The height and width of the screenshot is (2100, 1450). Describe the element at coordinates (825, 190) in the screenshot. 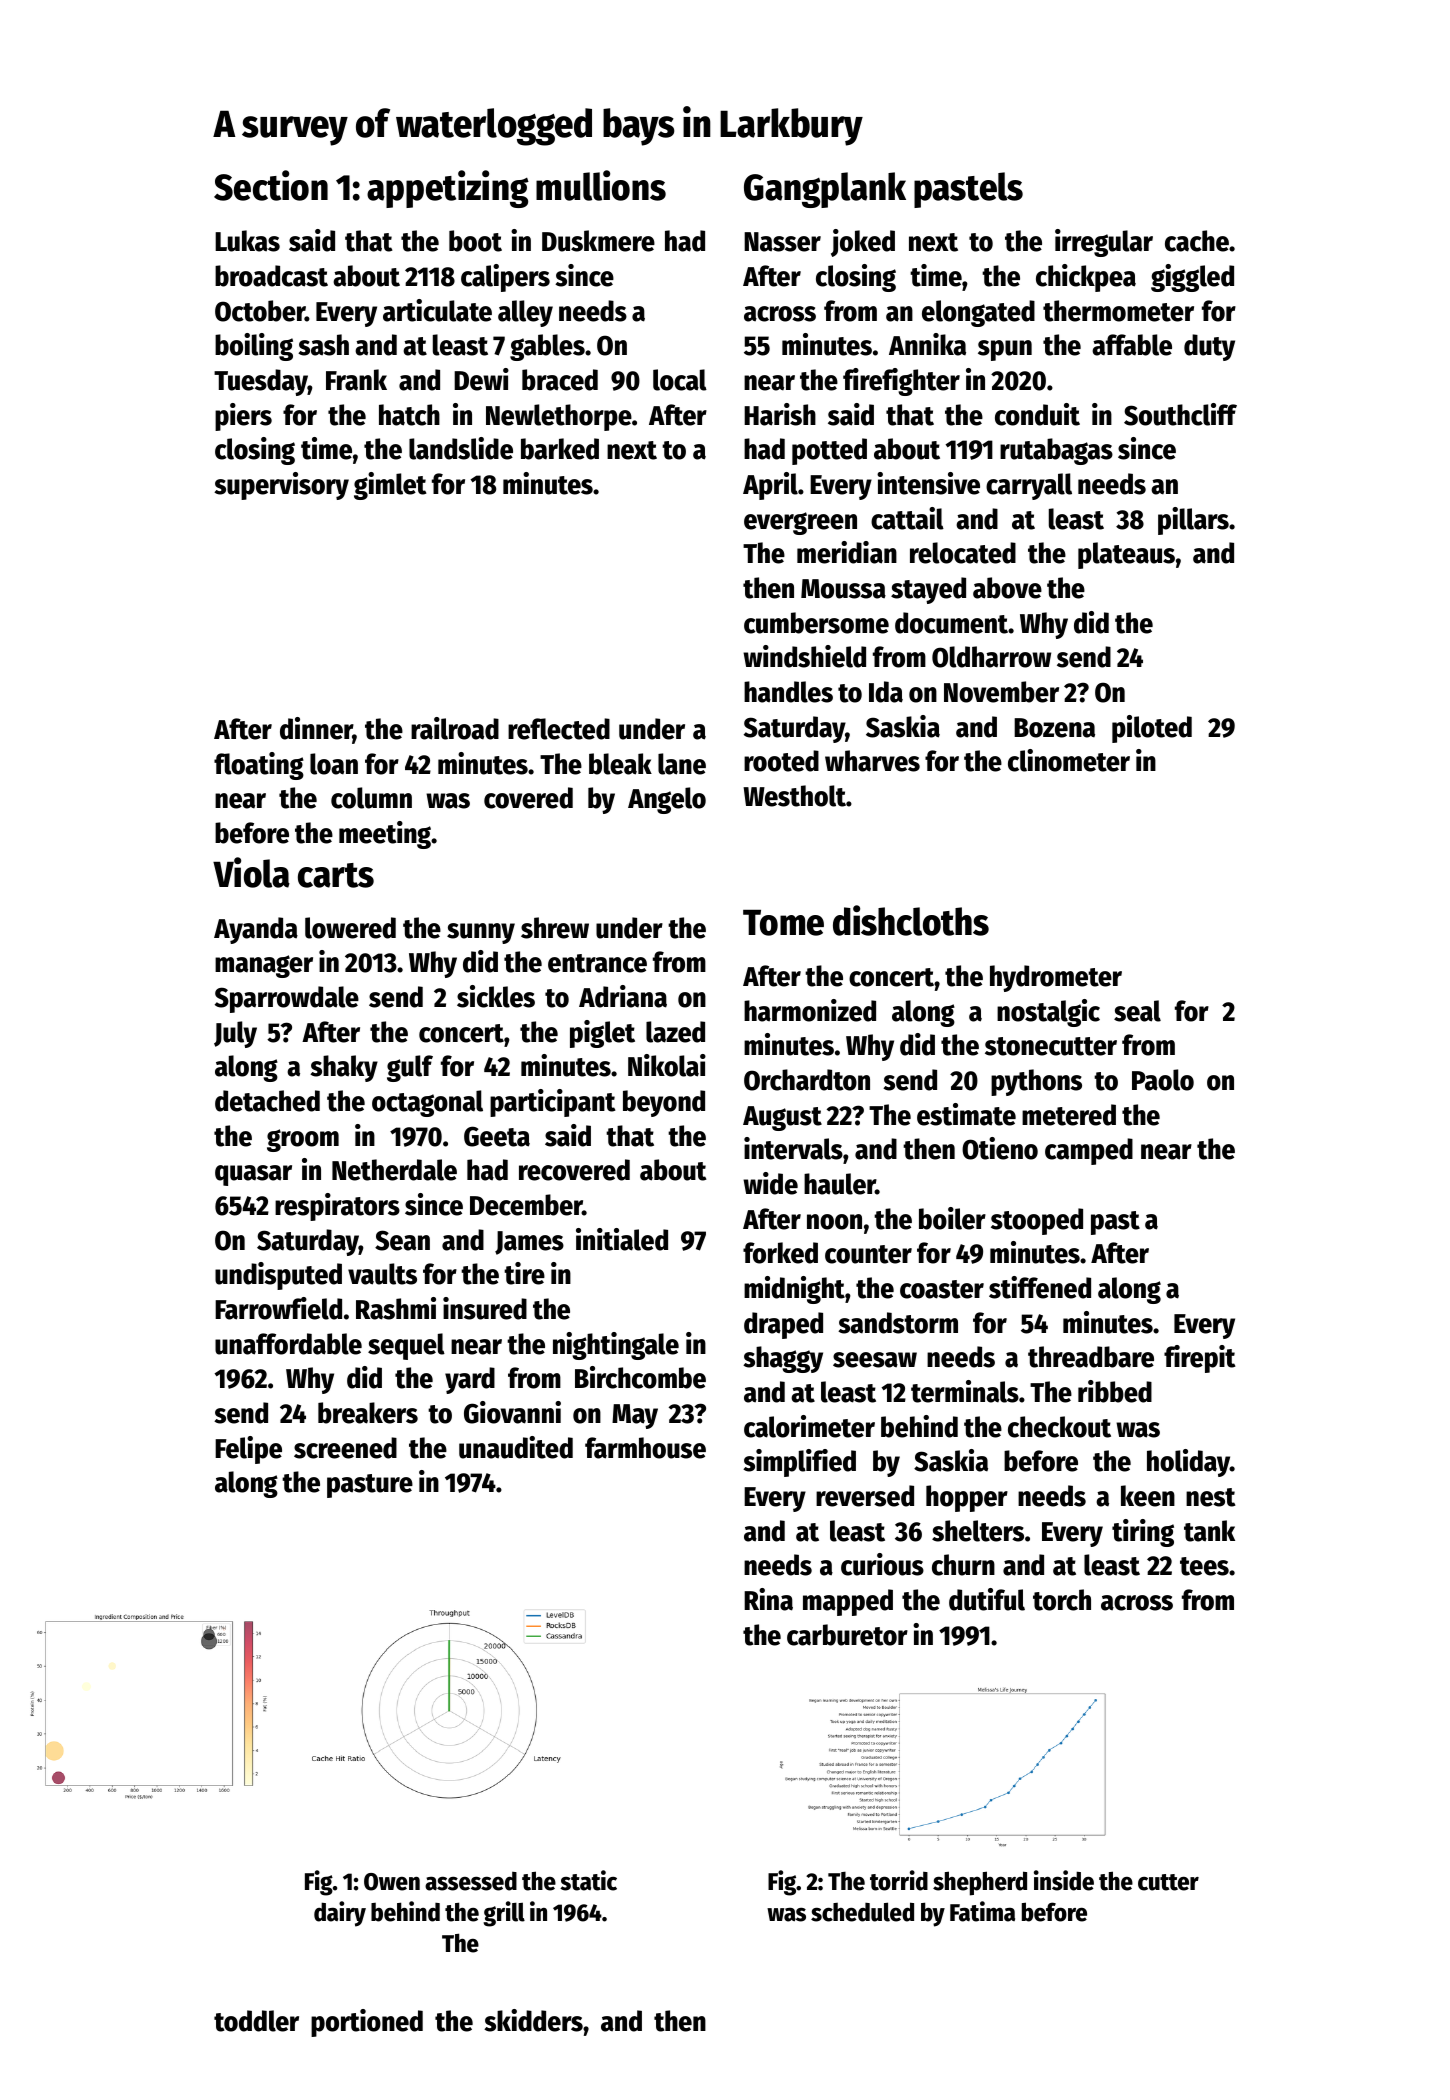

I see `Gangplank` at that location.
